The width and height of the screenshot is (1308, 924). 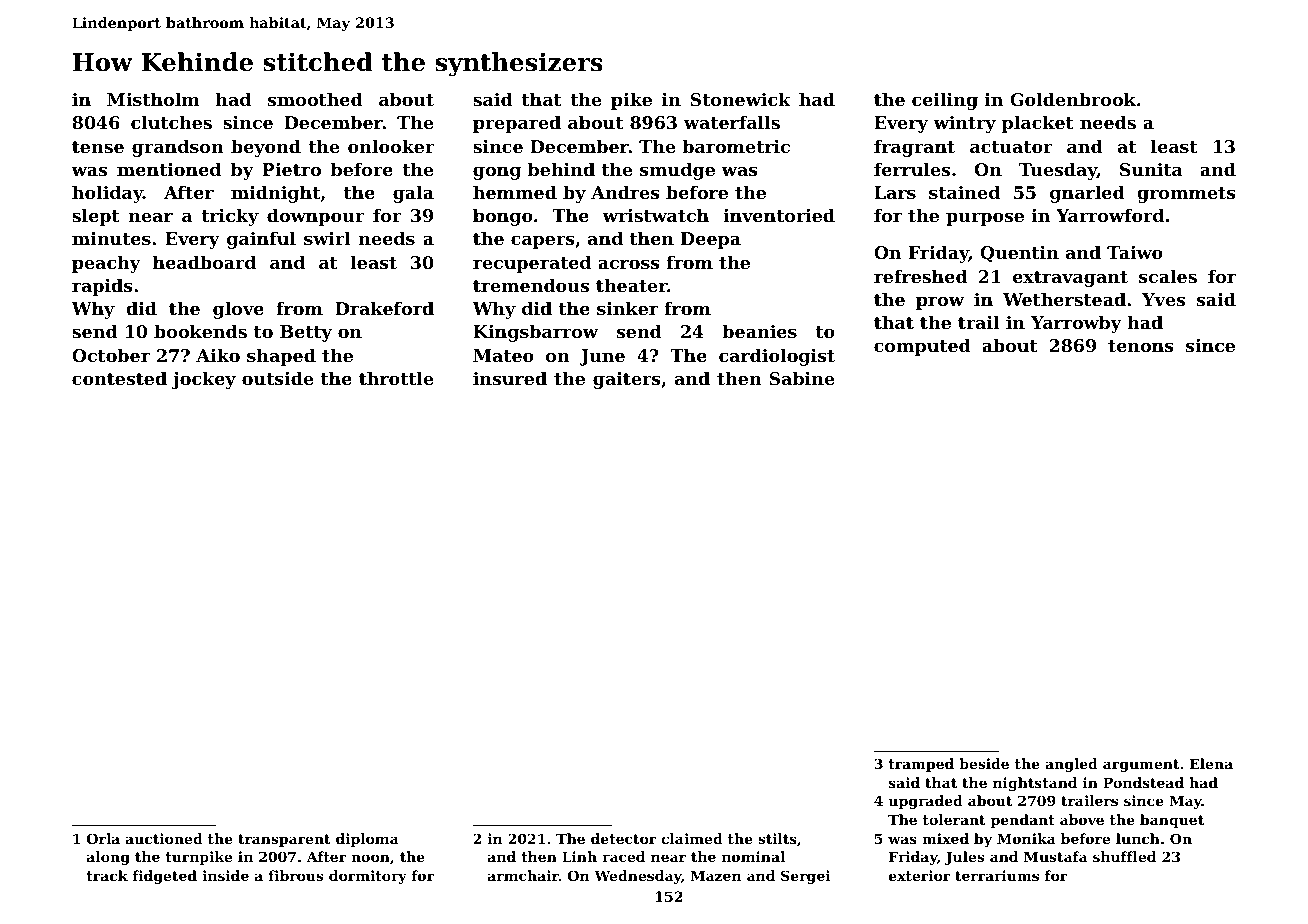 What do you see at coordinates (1073, 99) in the screenshot?
I see `Goldenbrook` at bounding box center [1073, 99].
